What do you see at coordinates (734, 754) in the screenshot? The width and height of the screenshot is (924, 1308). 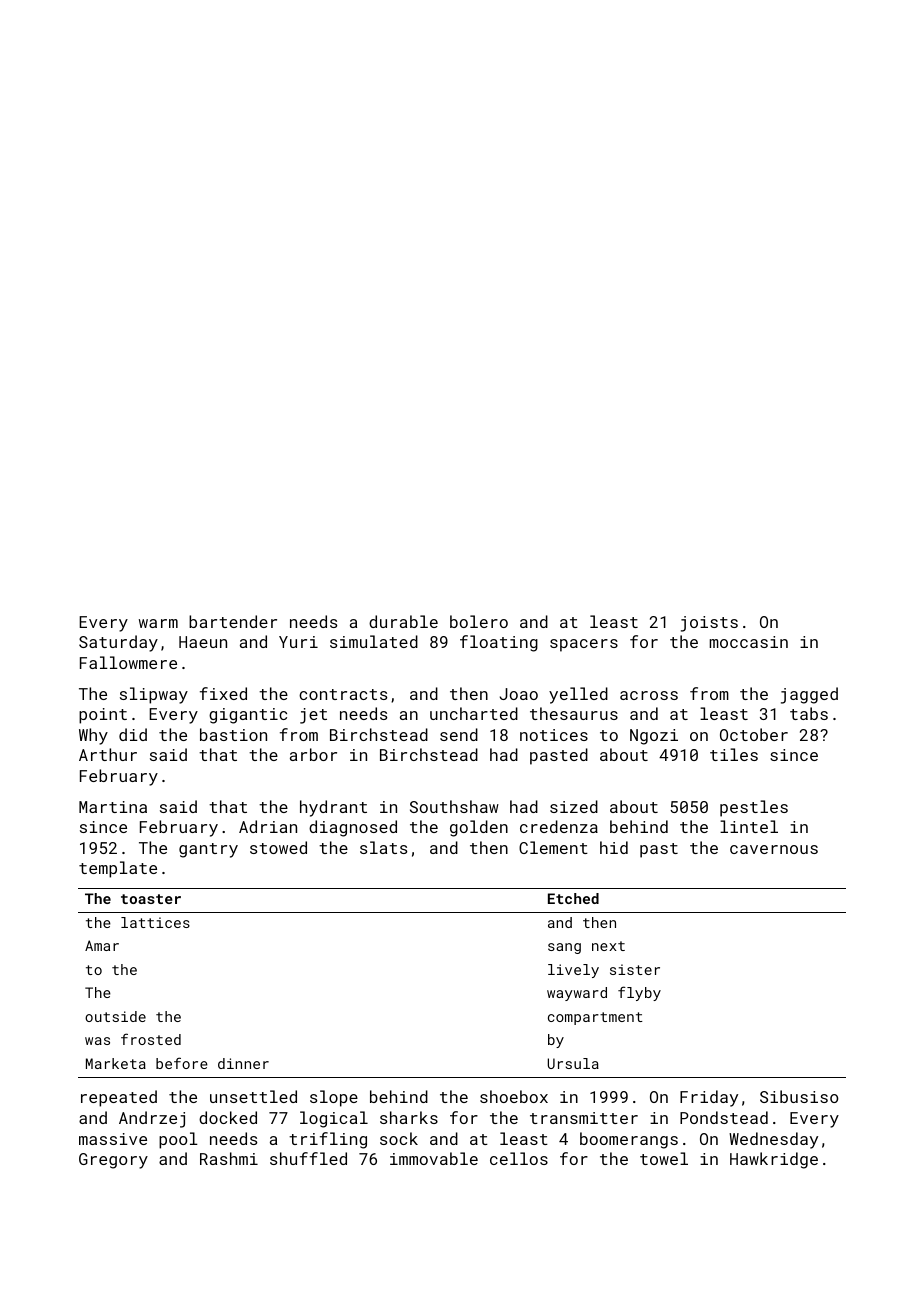 I see `tiles` at bounding box center [734, 754].
